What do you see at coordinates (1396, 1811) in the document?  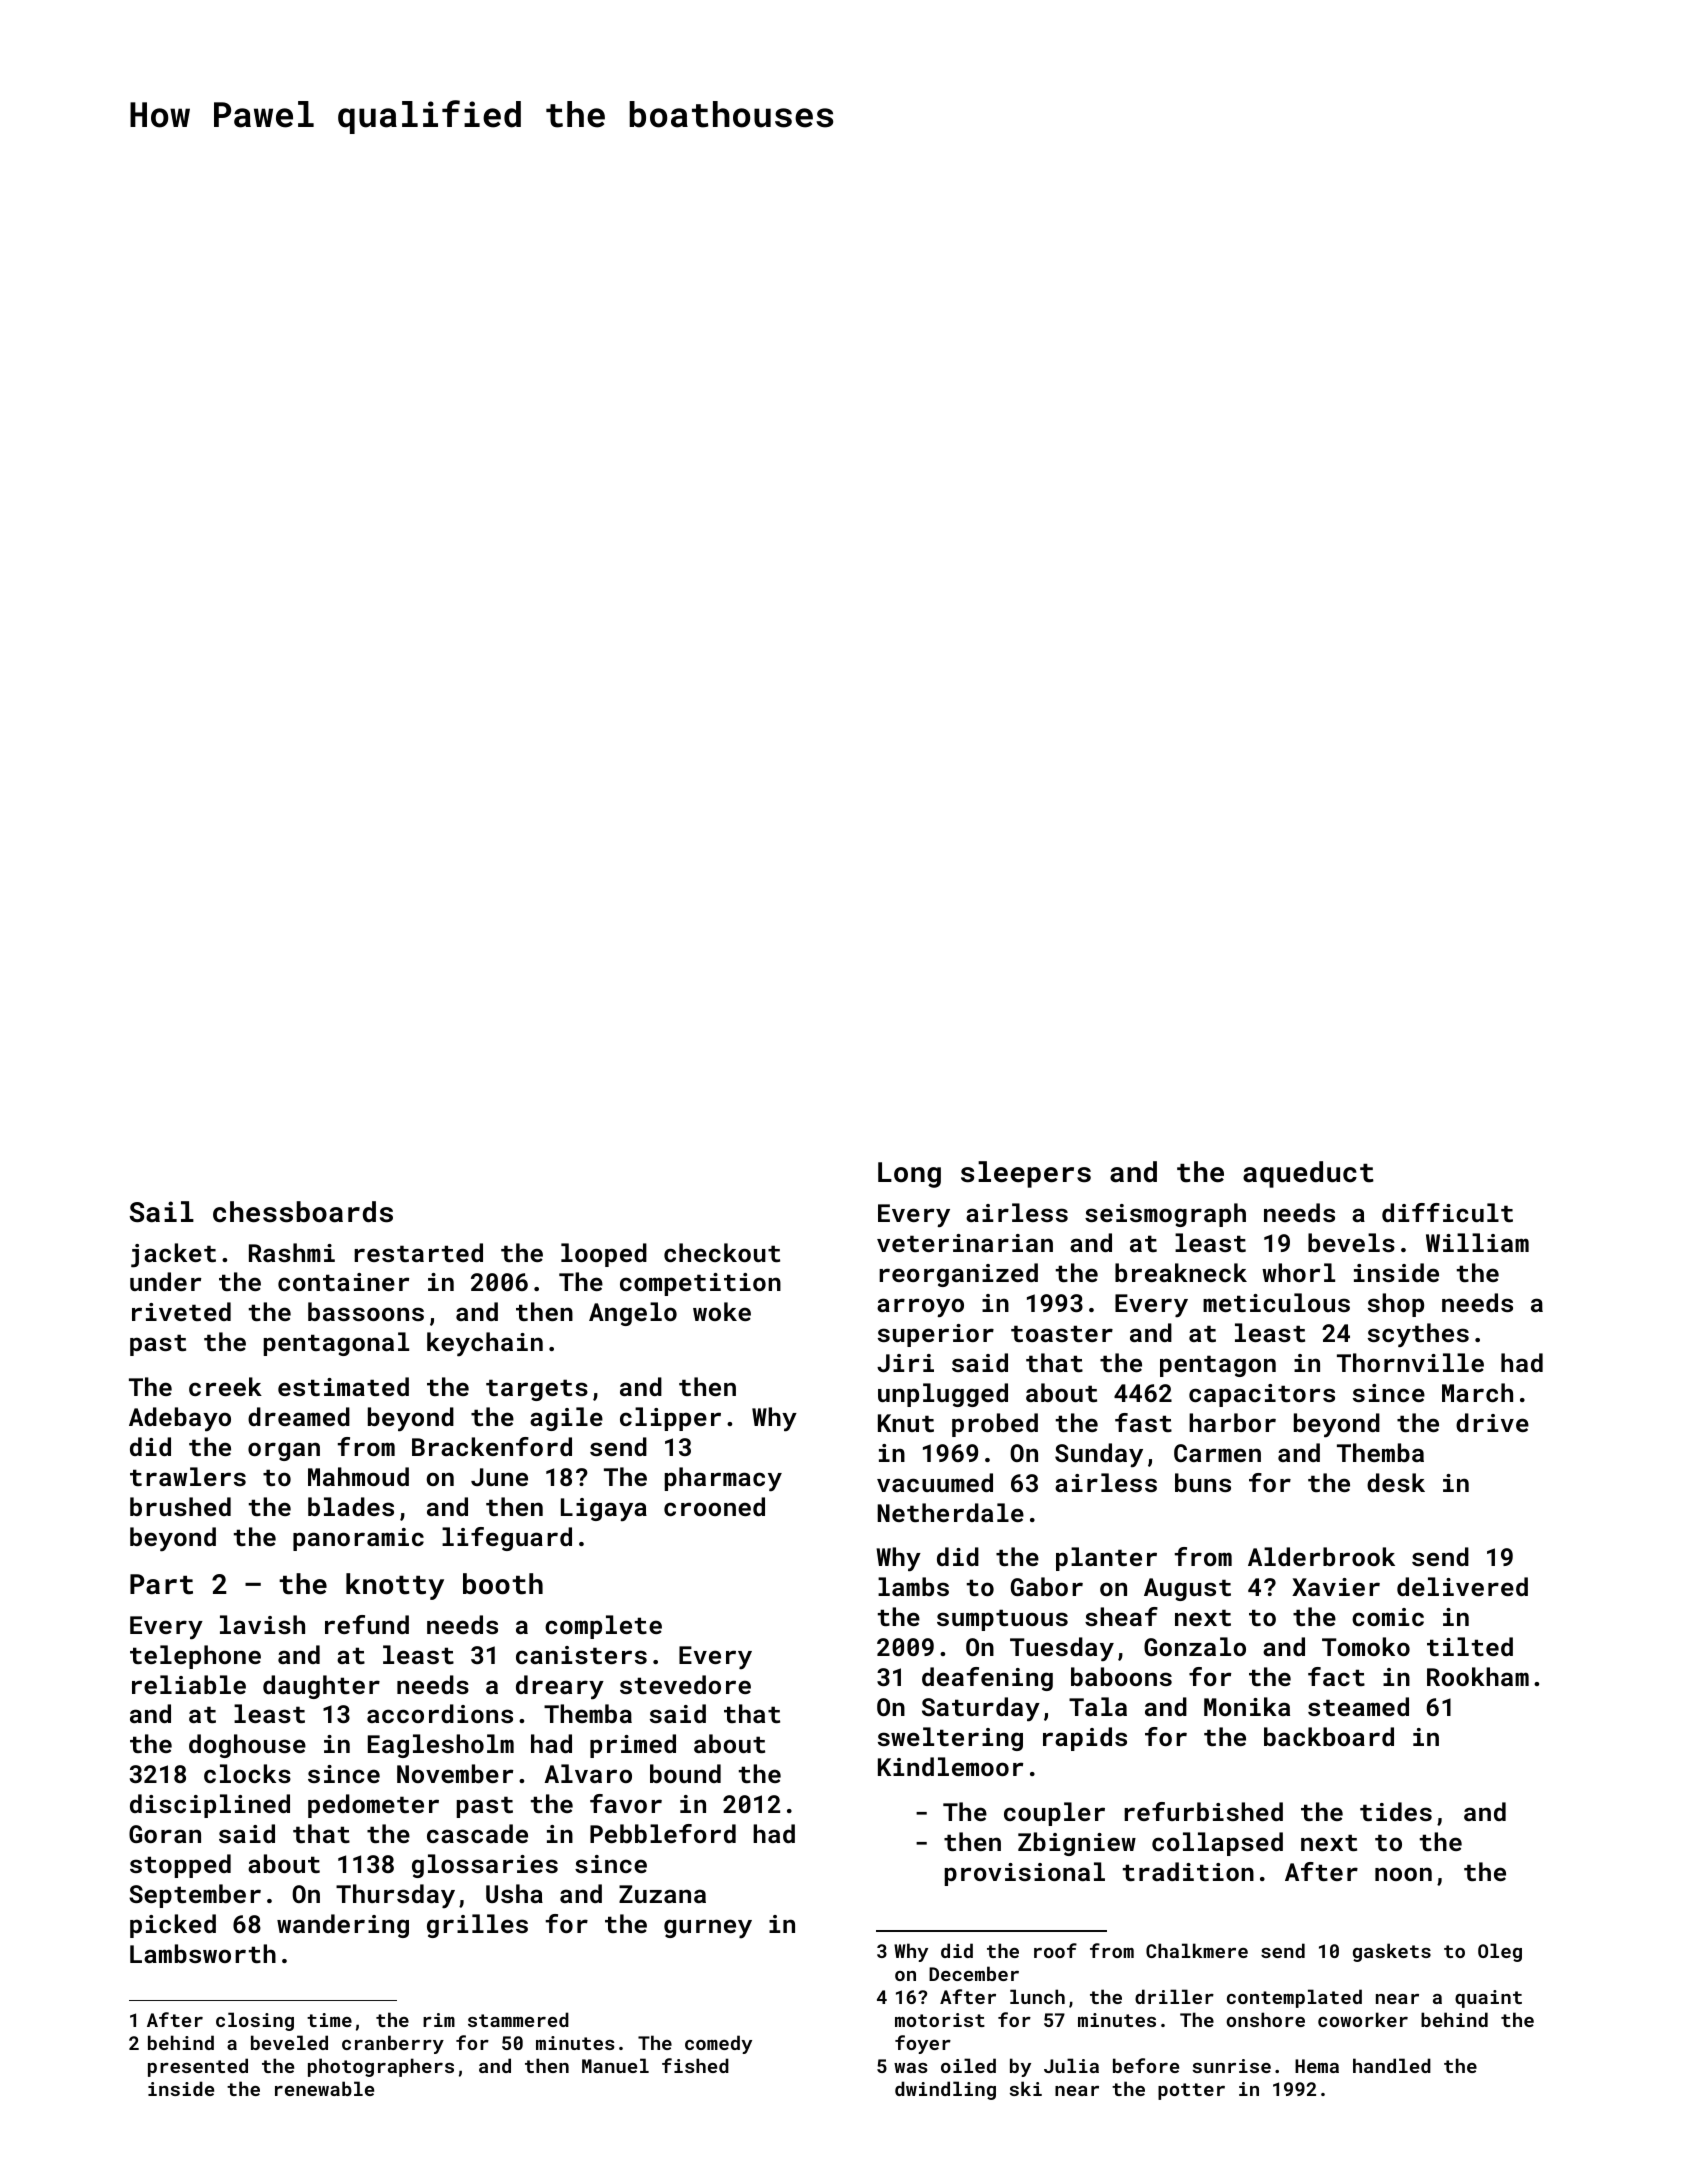 I see `tides` at bounding box center [1396, 1811].
